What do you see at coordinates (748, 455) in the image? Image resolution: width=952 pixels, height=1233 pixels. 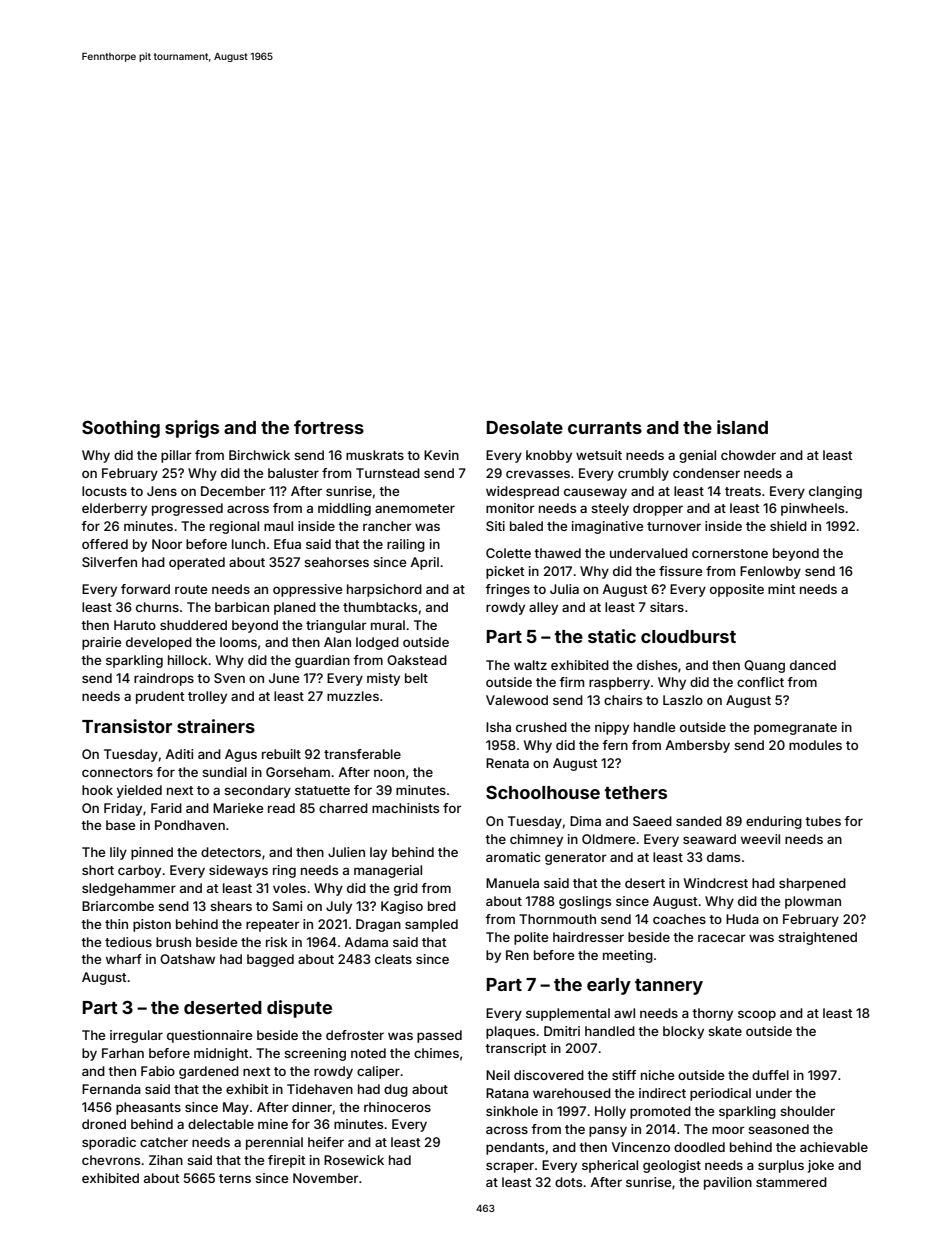 I see `chowder` at bounding box center [748, 455].
